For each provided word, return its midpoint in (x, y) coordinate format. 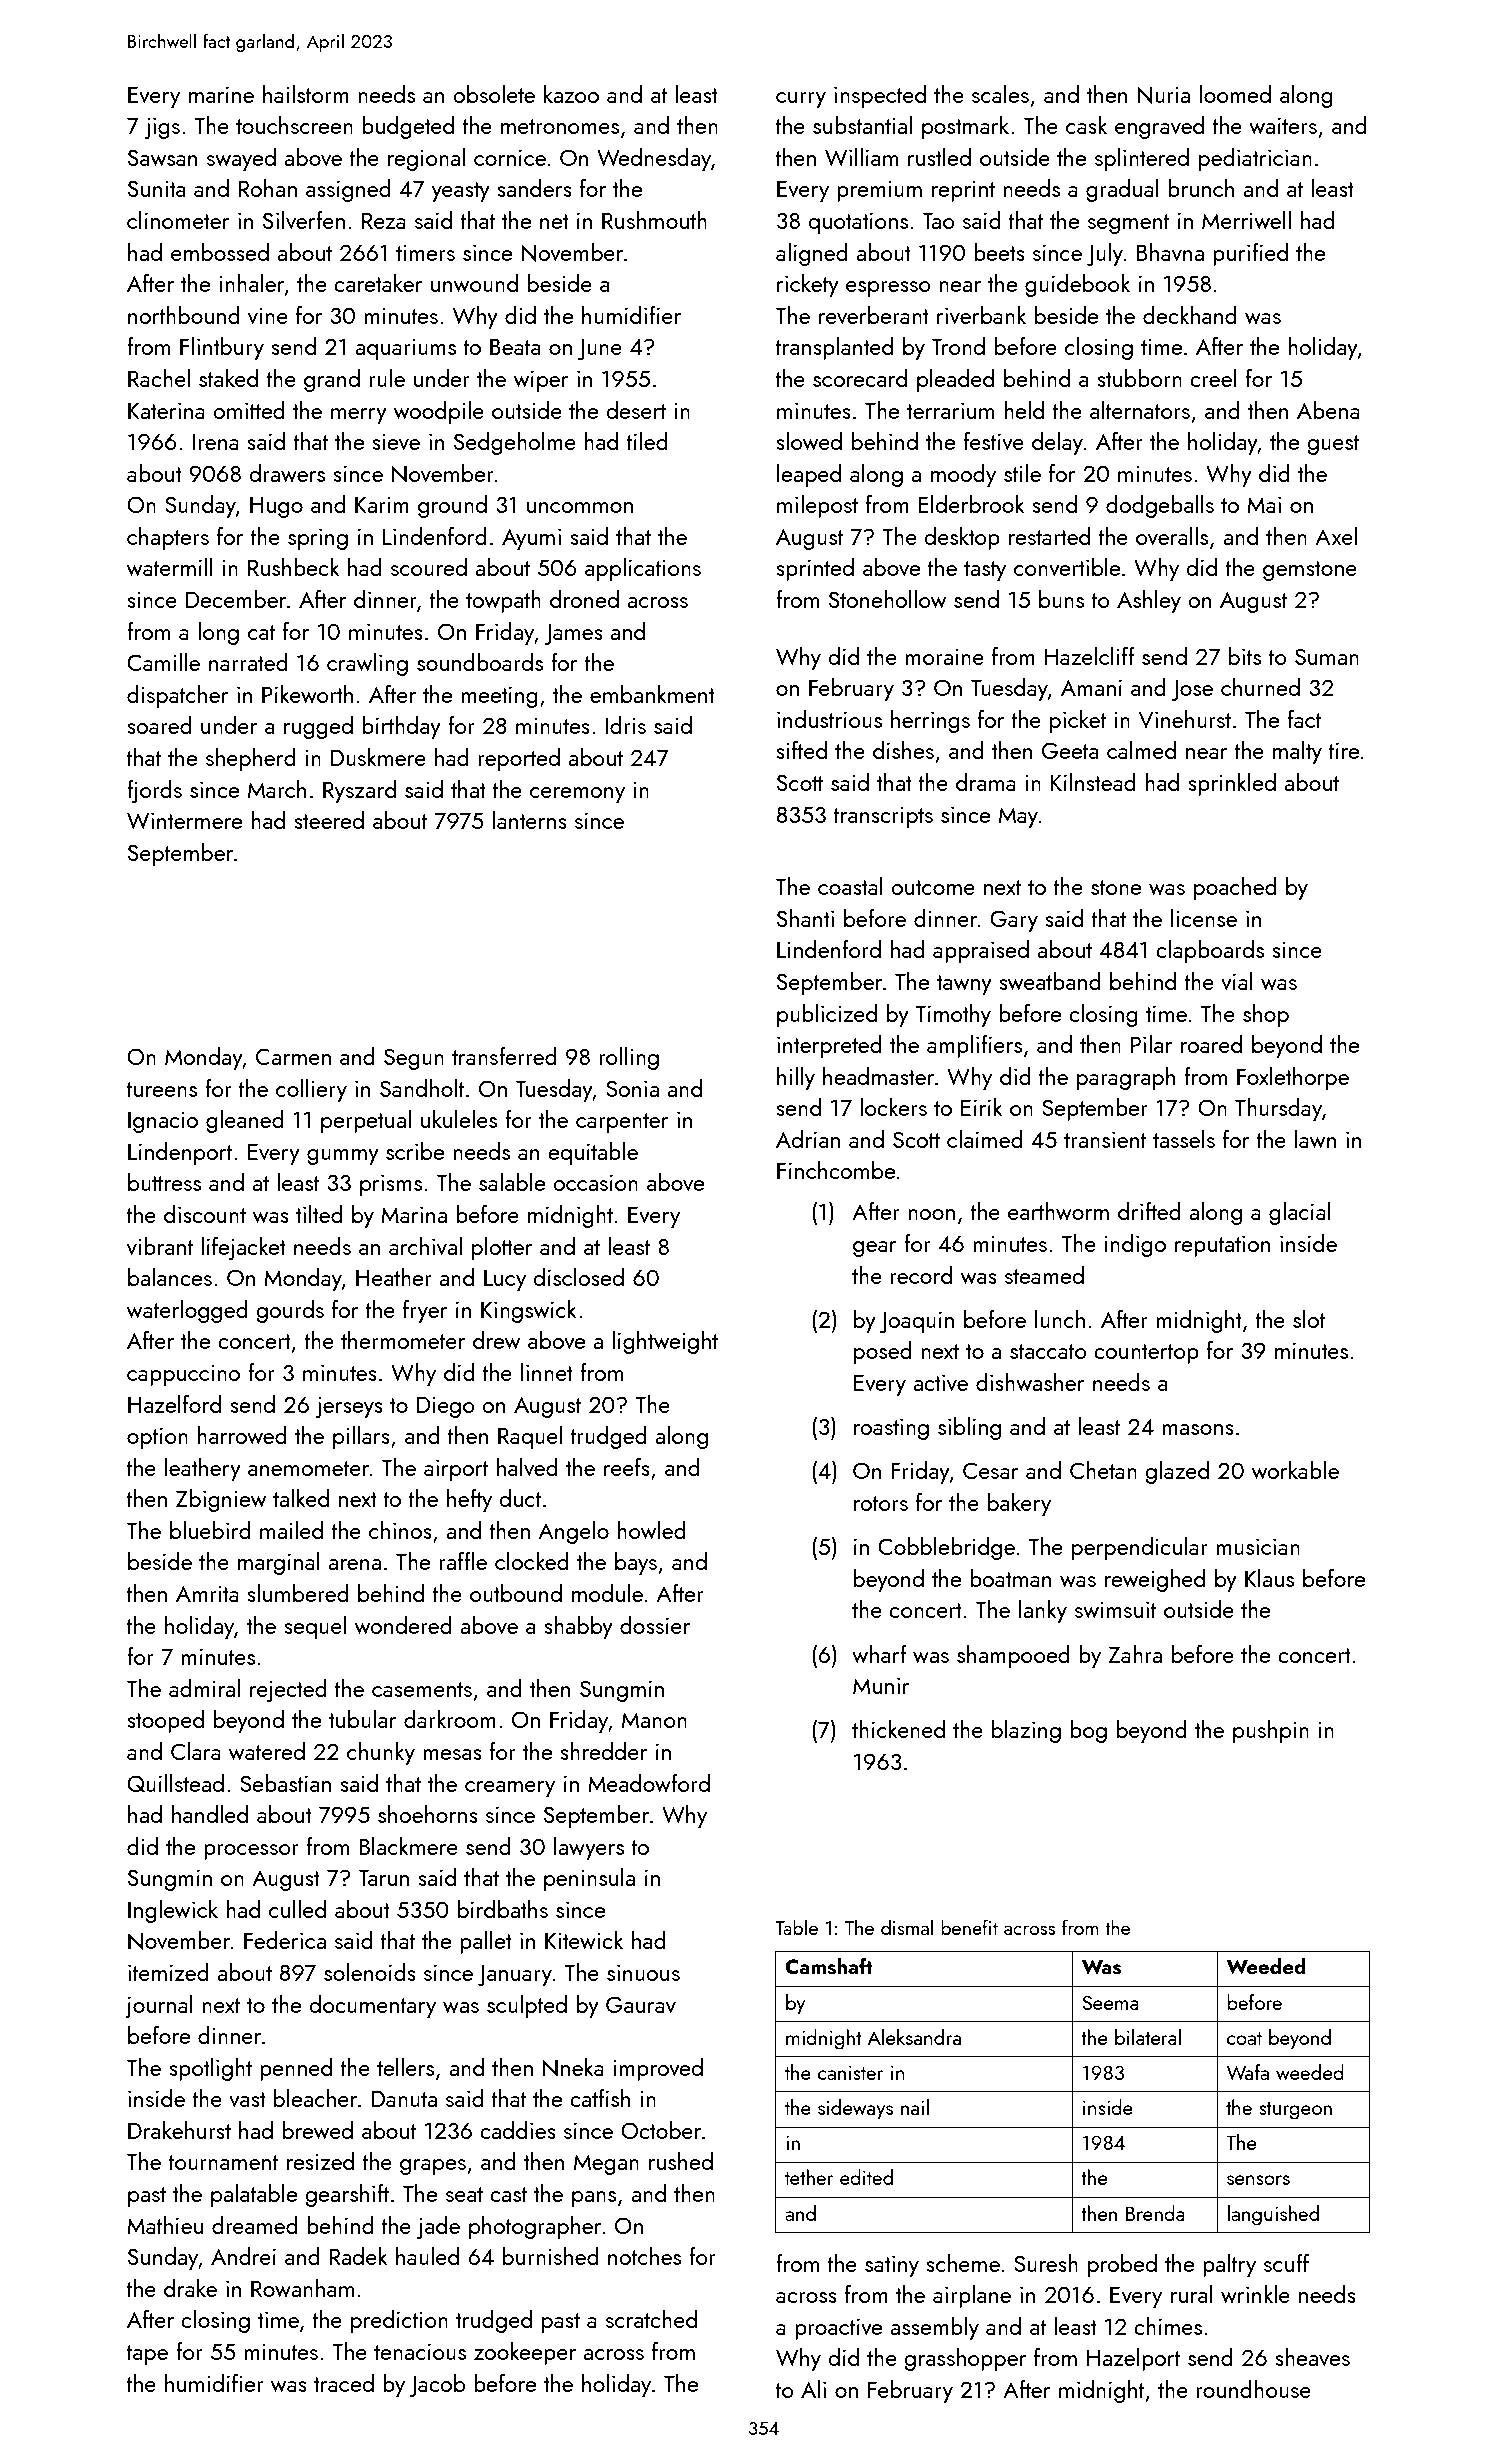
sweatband (1050, 981)
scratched (651, 2319)
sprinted (815, 569)
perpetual (366, 1121)
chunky (381, 1753)
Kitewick (584, 1940)
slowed (809, 441)
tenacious (420, 2351)
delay (1057, 443)
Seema (1110, 2002)
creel (1213, 378)
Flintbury (222, 348)
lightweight (665, 1342)
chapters (168, 538)
